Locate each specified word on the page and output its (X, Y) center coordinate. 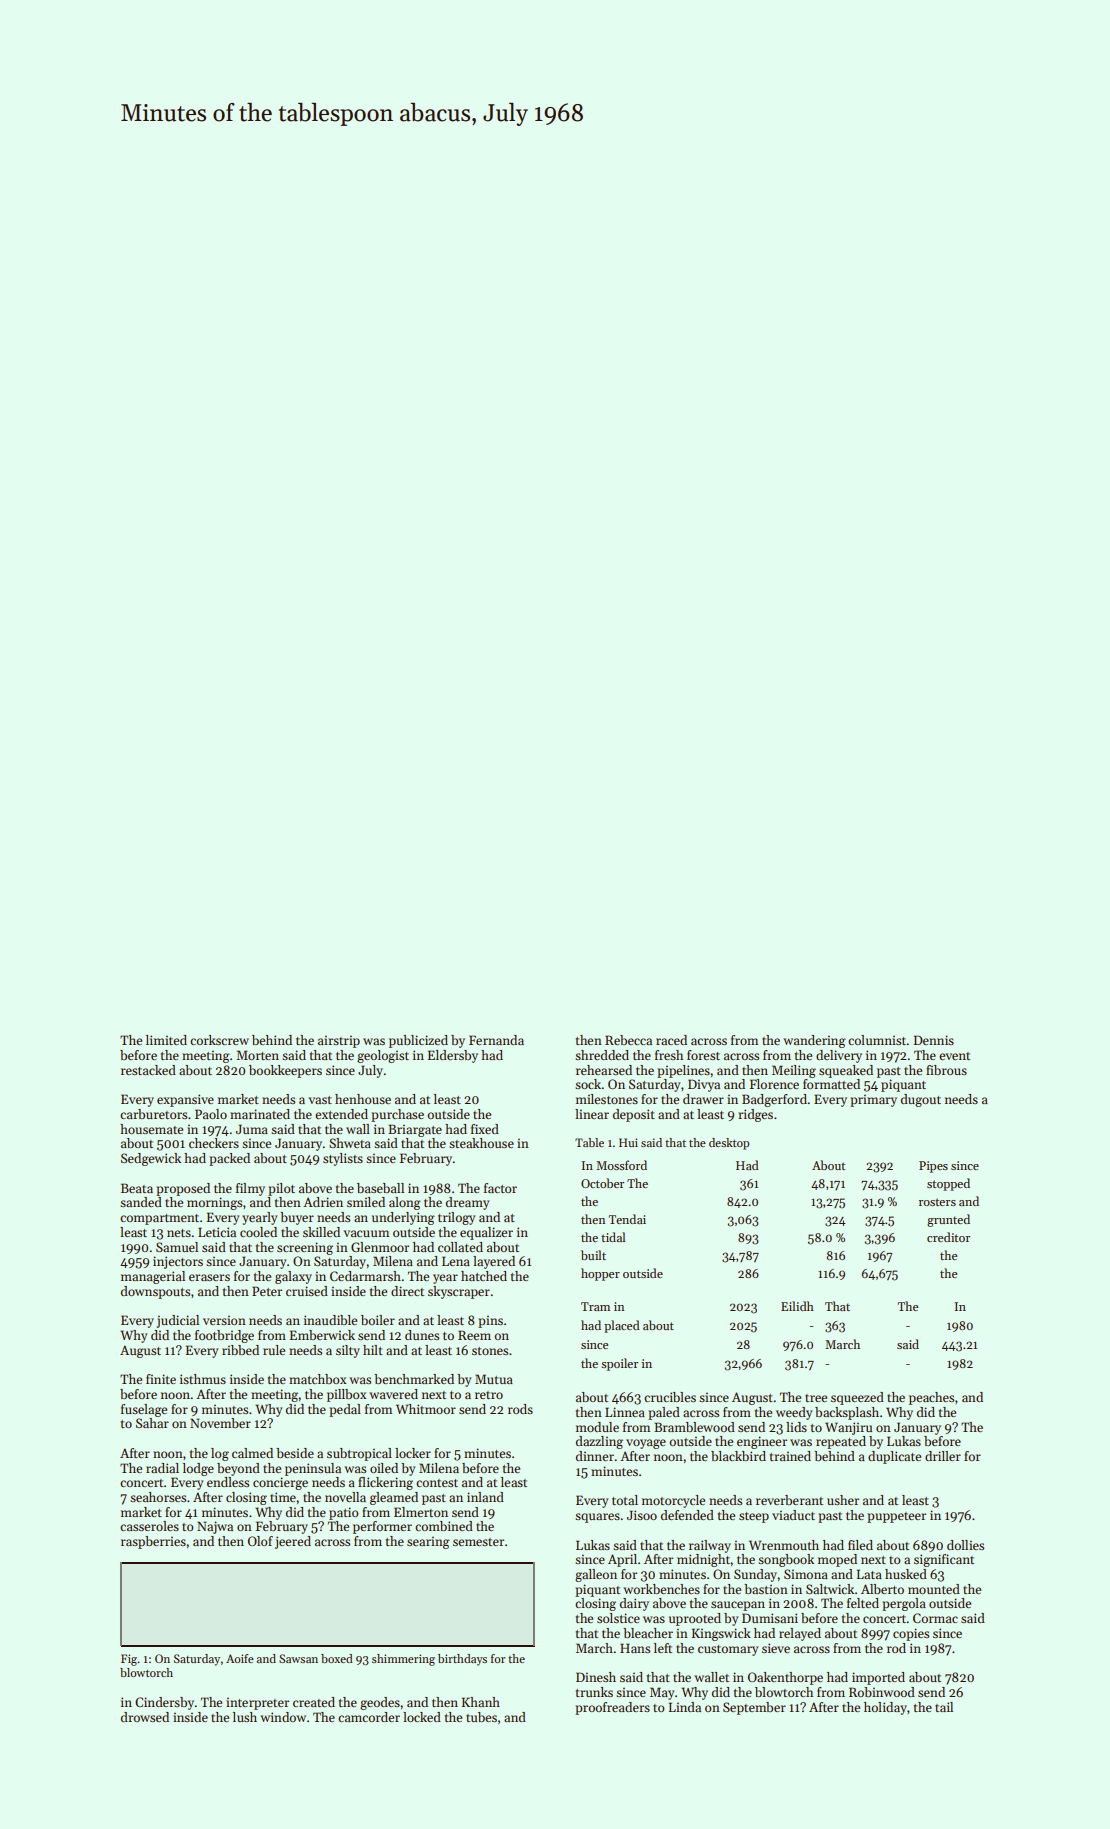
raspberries (153, 1542)
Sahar (152, 1423)
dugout (921, 1100)
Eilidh (797, 1306)
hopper (600, 1274)
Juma (252, 1129)
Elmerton (421, 1512)
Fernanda (496, 1040)
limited (166, 1040)
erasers (209, 1277)
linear (592, 1114)
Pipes (933, 1167)
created (314, 1702)
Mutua (494, 1379)
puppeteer (896, 1517)
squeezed (857, 1398)
